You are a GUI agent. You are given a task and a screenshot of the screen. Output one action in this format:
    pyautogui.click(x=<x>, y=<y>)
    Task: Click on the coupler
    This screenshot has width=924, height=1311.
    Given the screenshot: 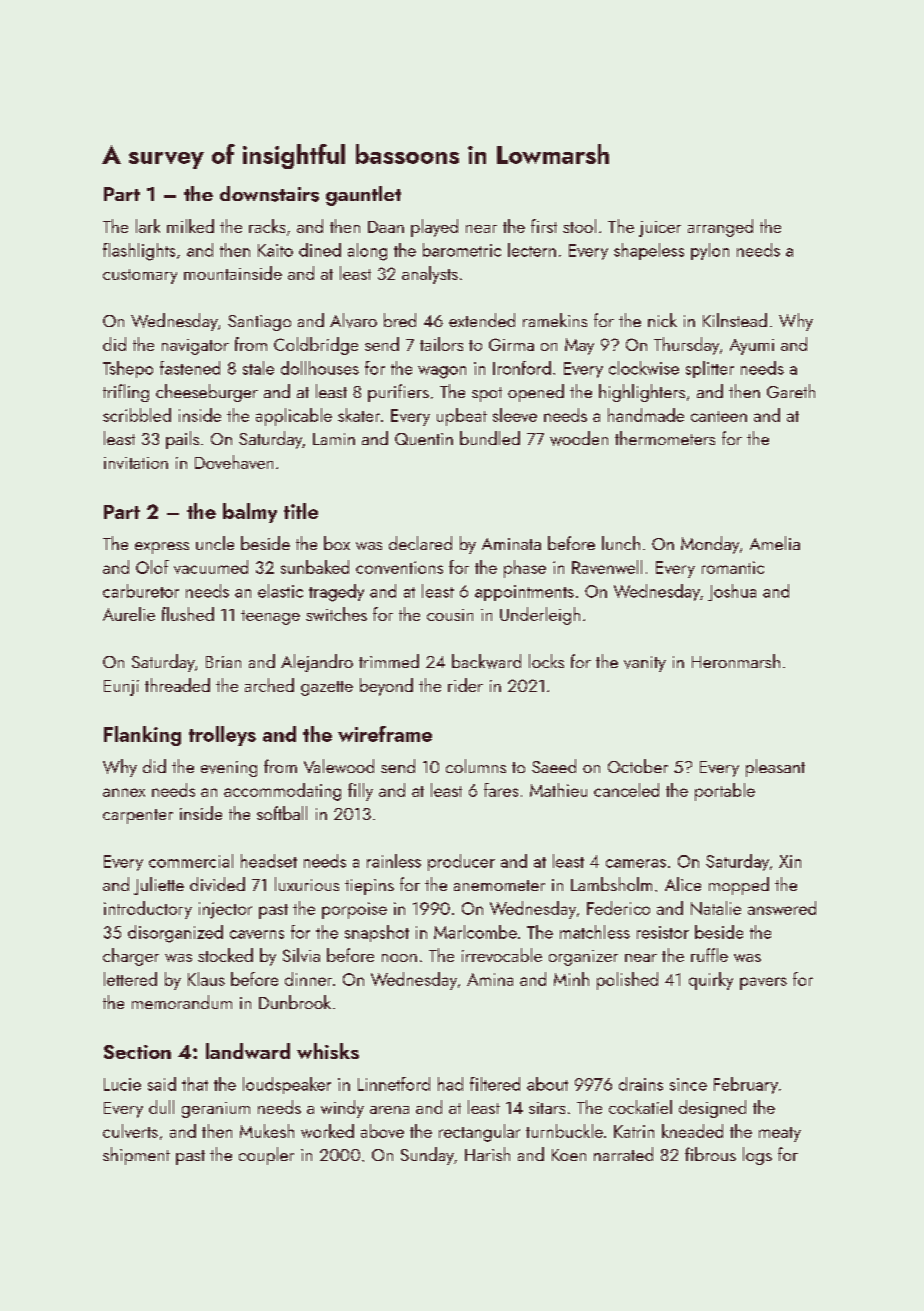 What is the action you would take?
    pyautogui.click(x=266, y=1156)
